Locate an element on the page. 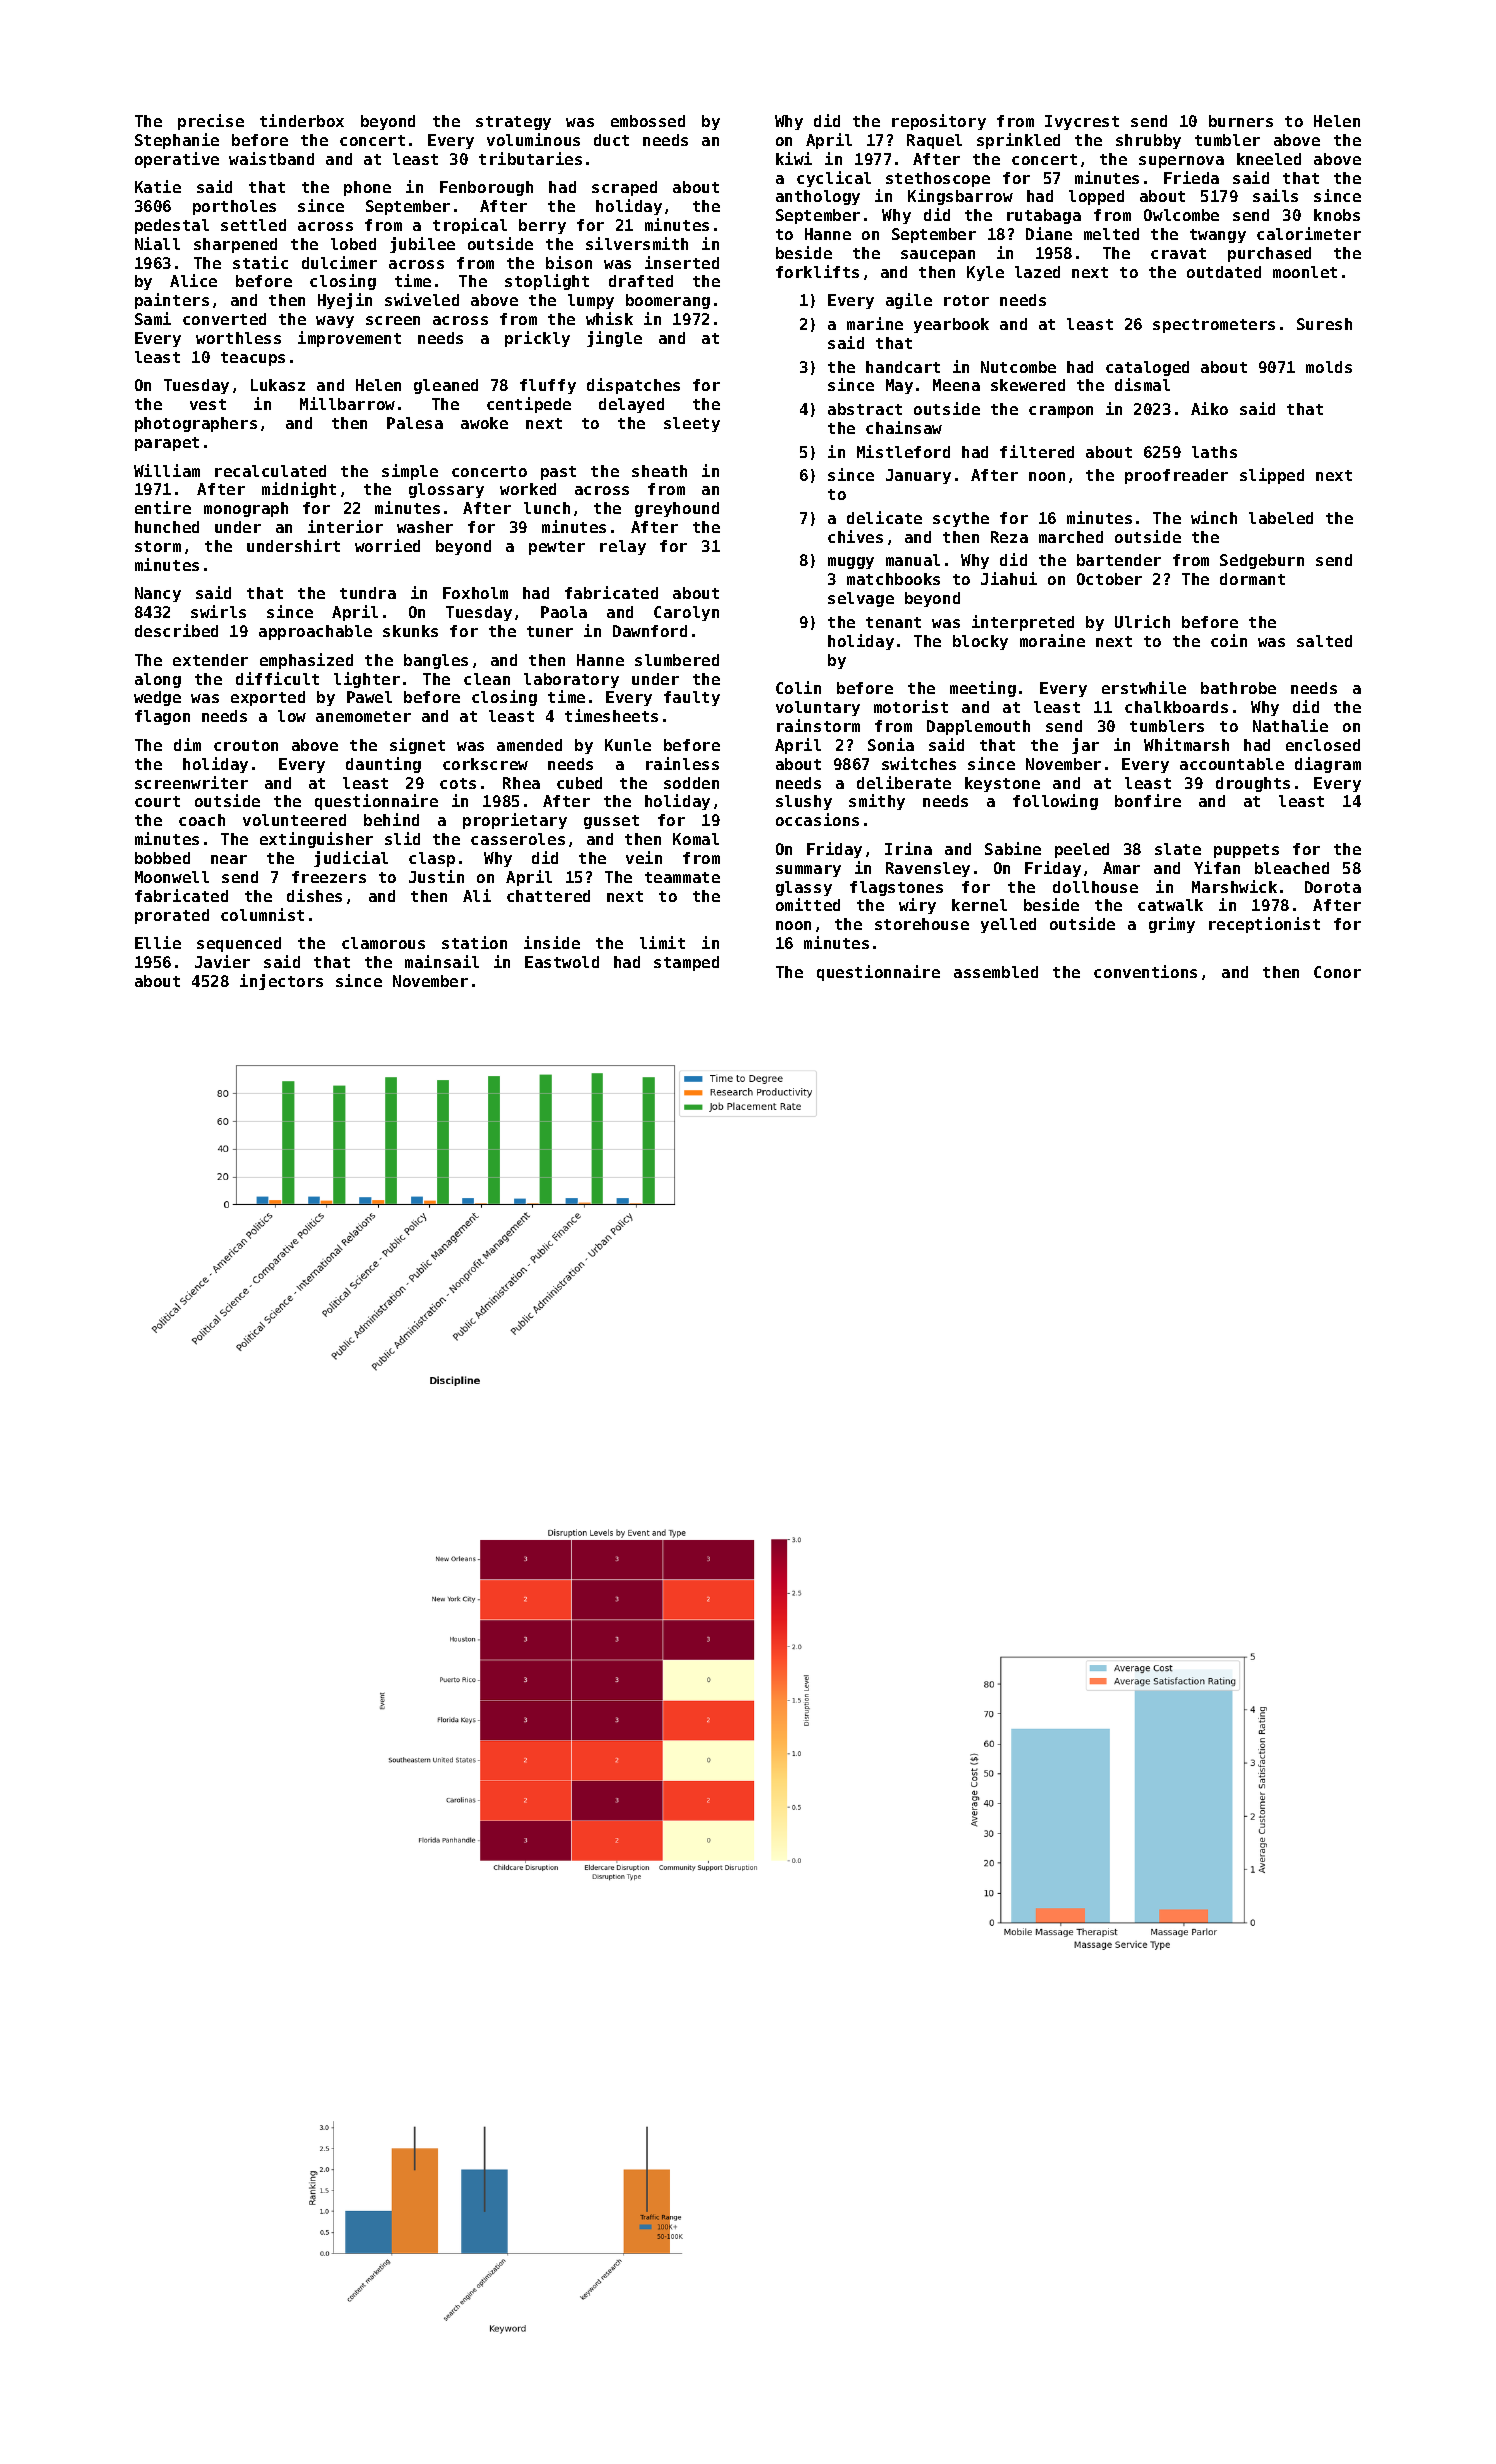 The height and width of the page is (2464, 1496). crampon is located at coordinates (1061, 412).
